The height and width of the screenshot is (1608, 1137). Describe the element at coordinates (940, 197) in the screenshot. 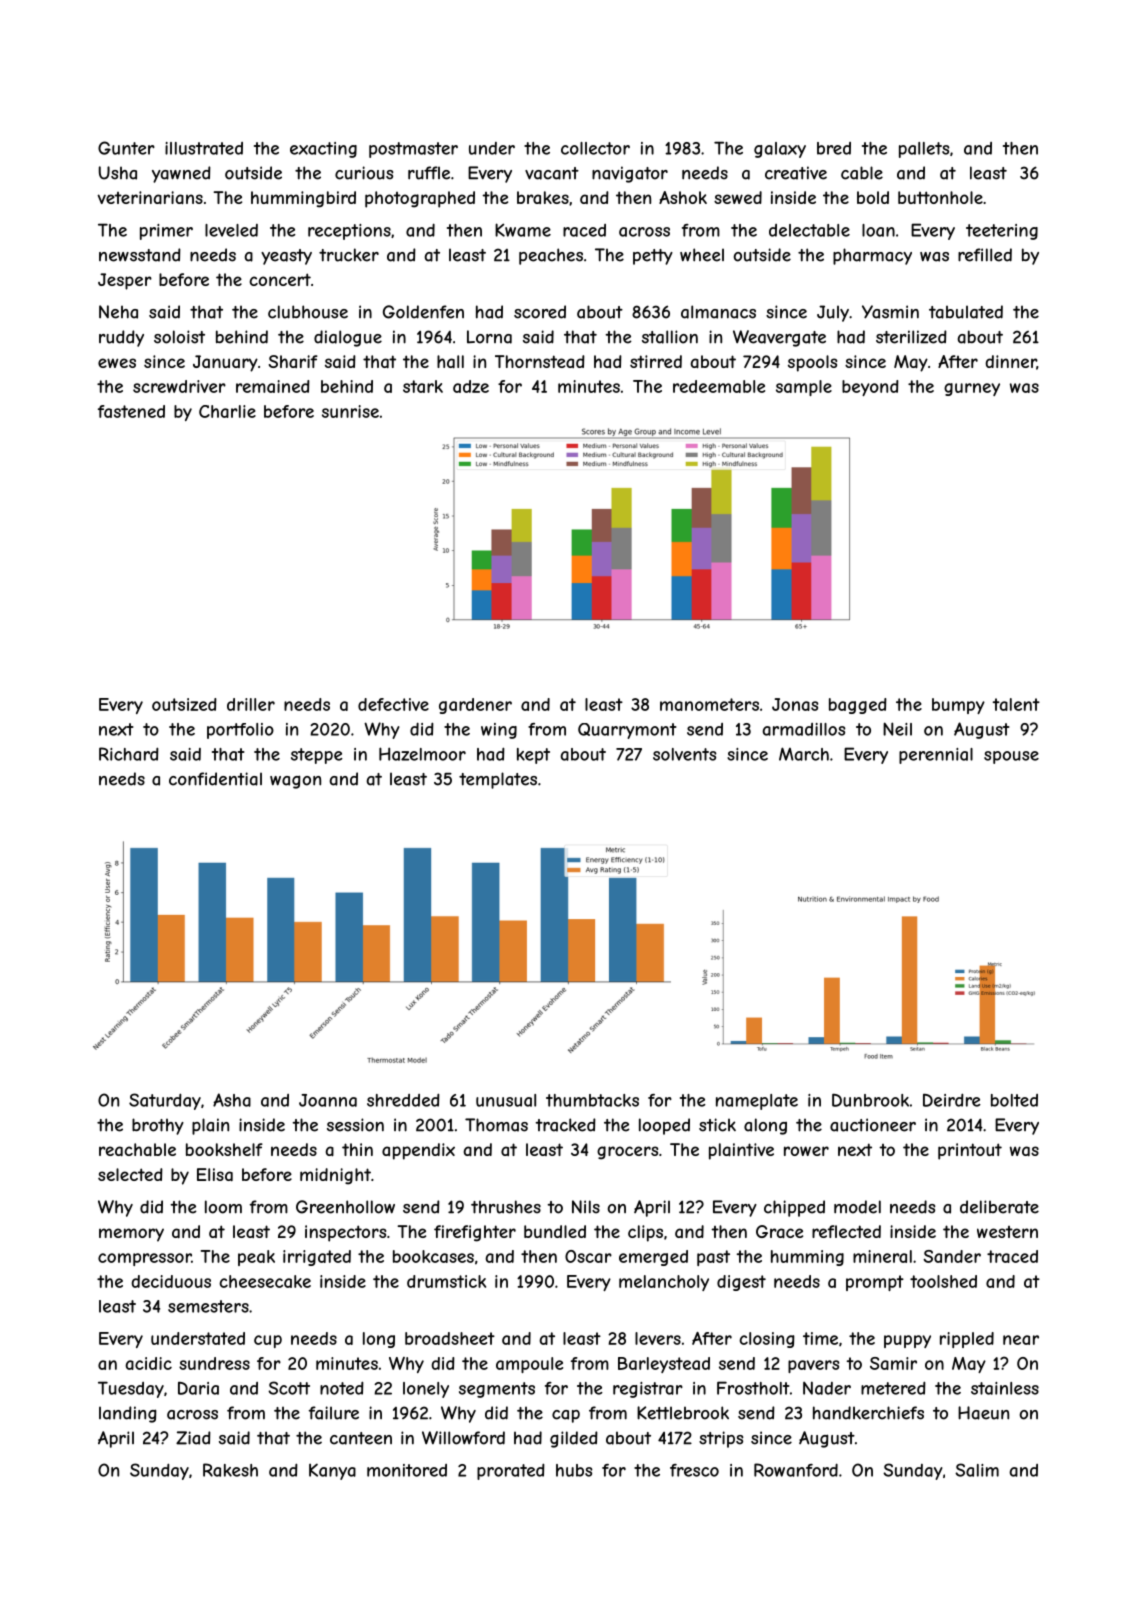

I see `buttonhole` at that location.
